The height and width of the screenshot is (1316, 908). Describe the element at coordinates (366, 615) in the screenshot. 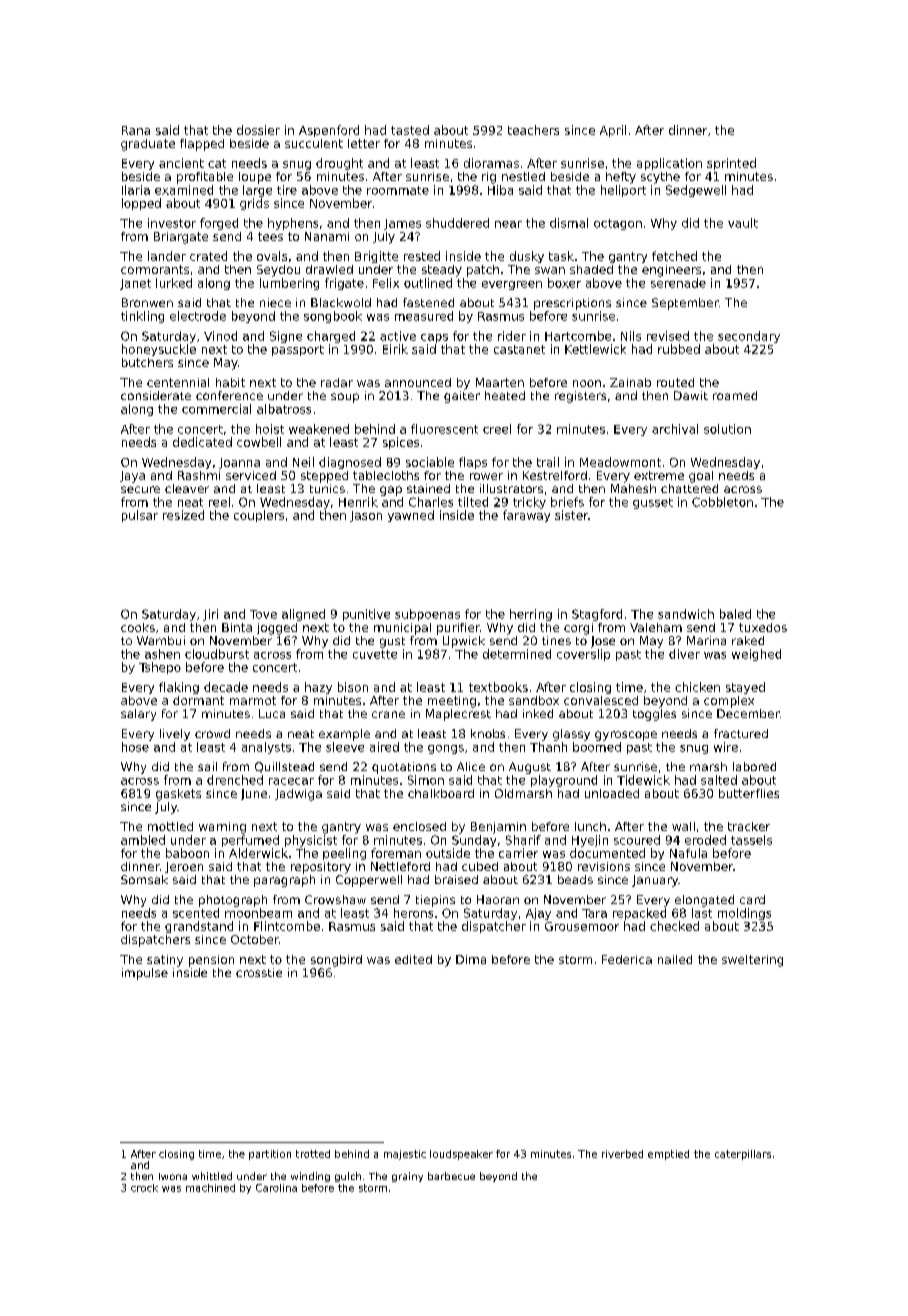

I see `punitive` at that location.
